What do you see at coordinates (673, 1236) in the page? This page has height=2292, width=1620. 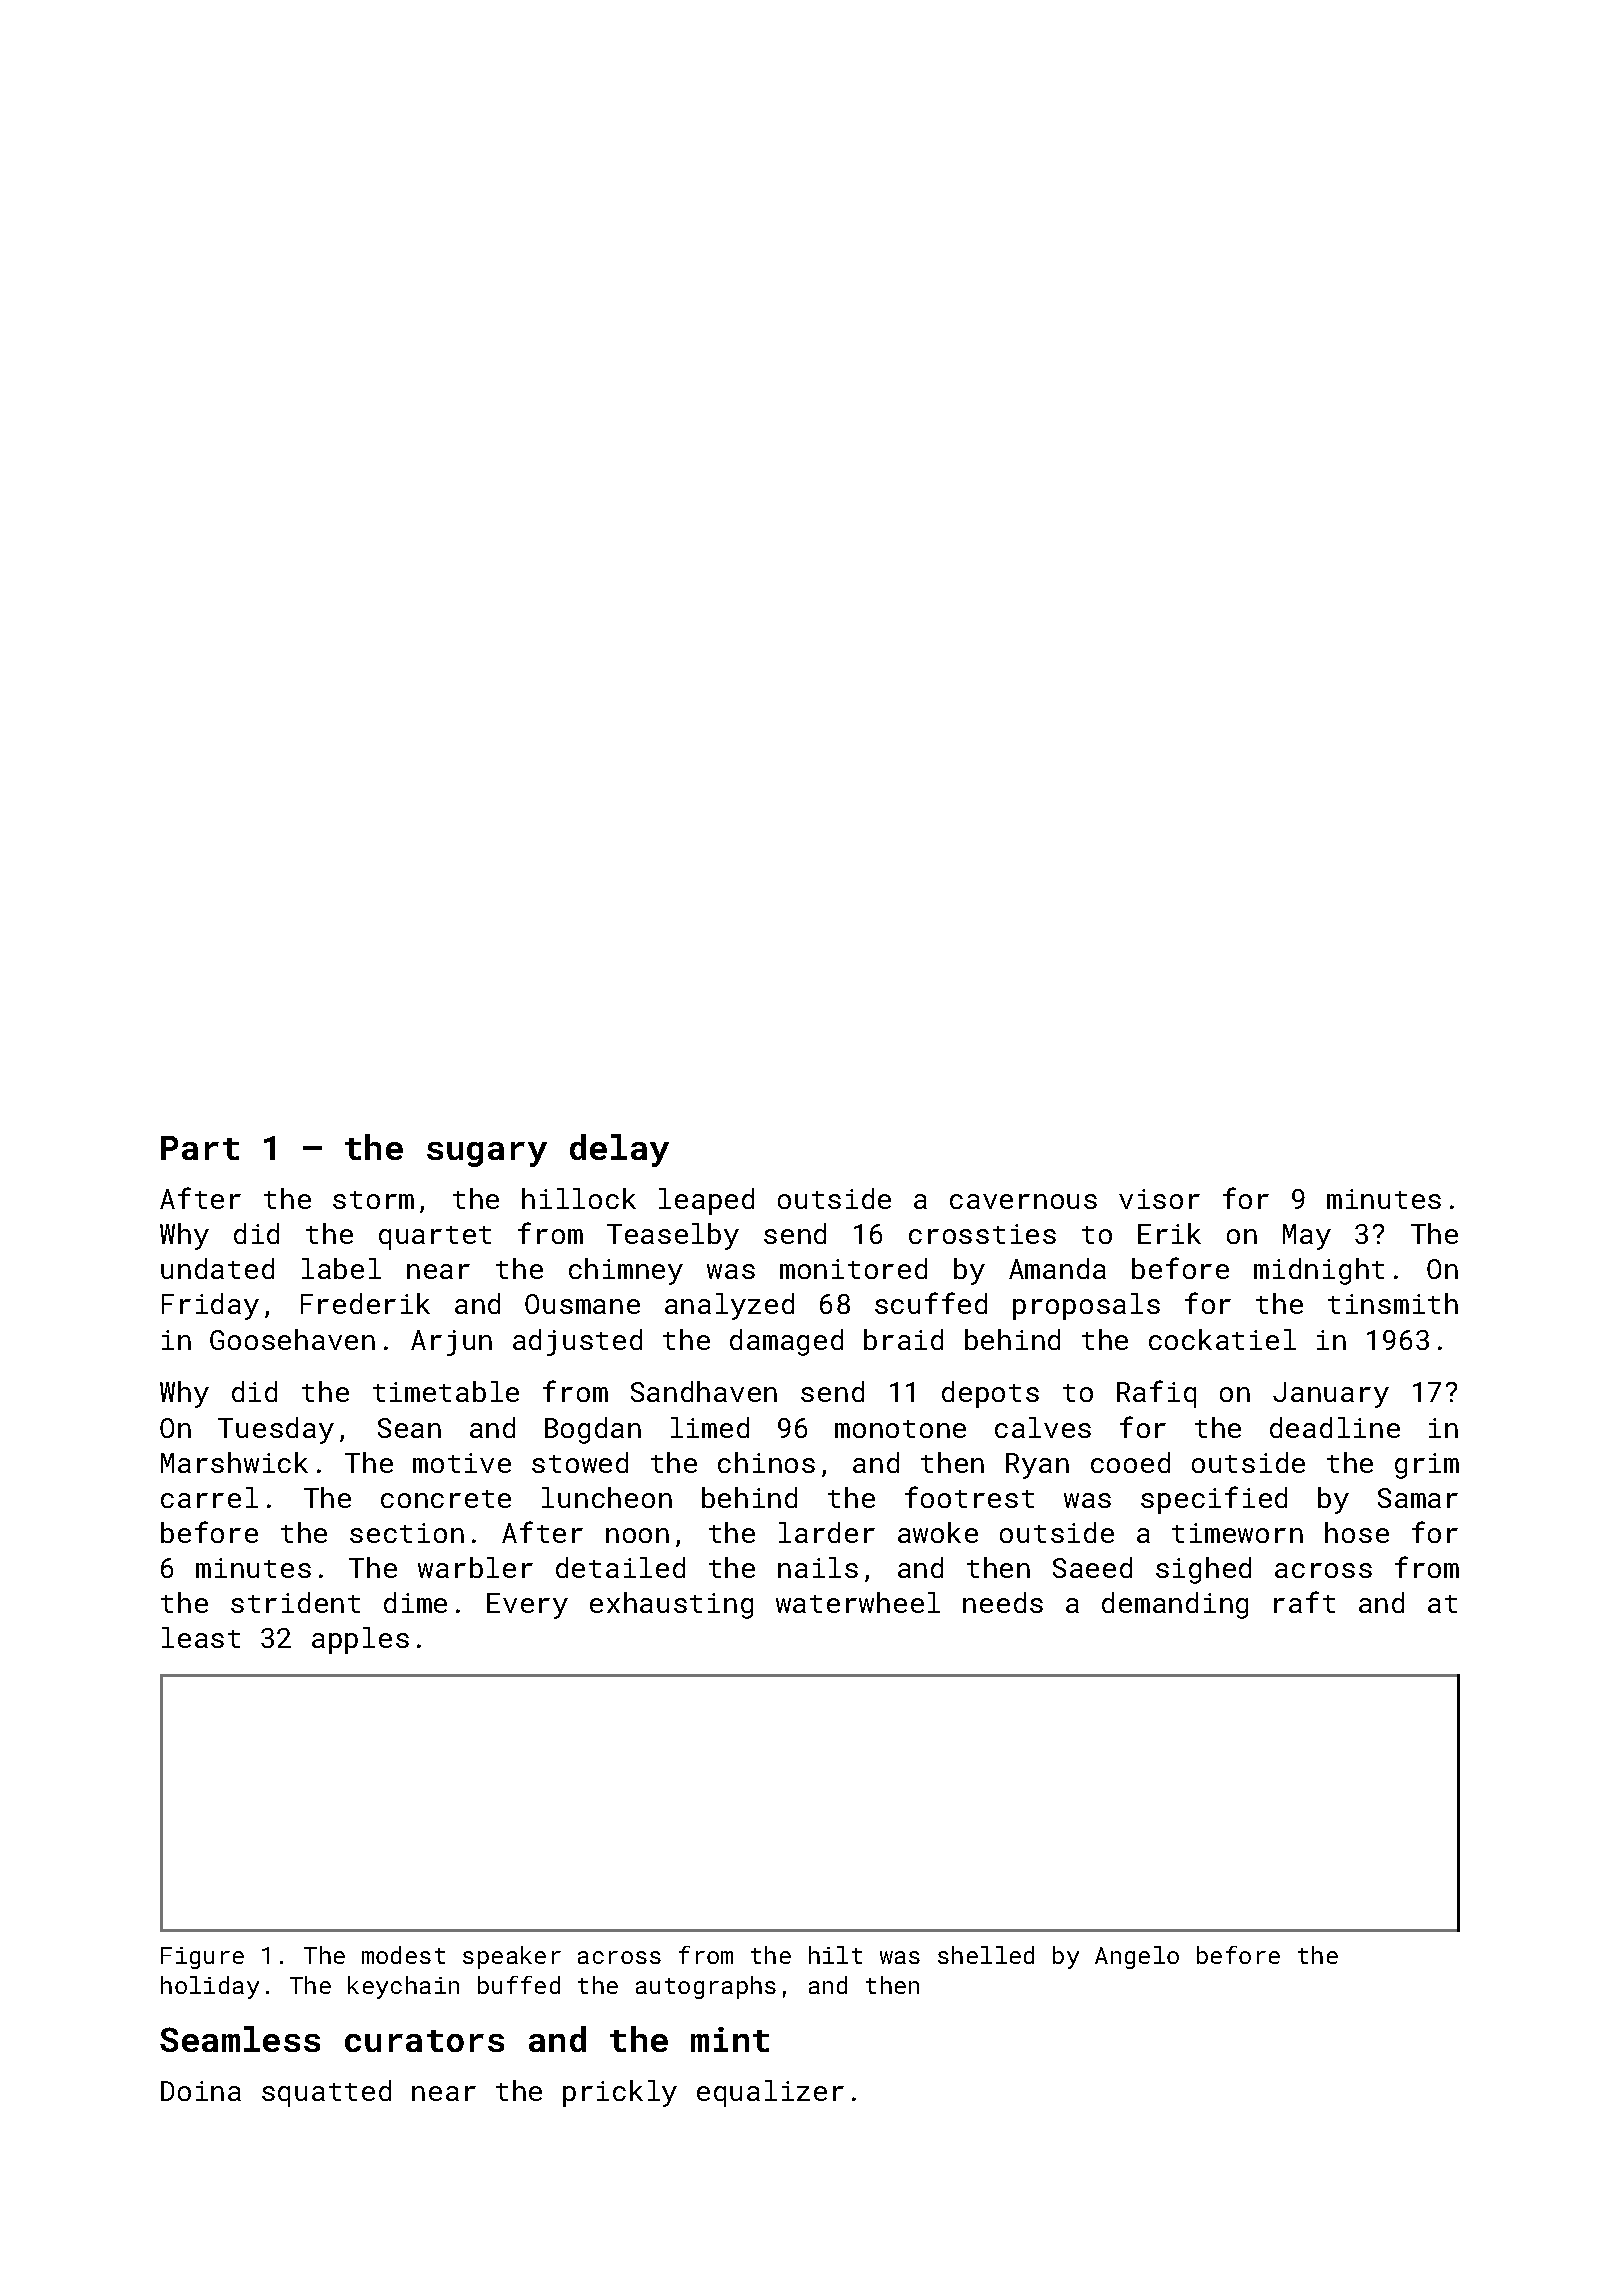 I see `Teaselby` at bounding box center [673, 1236].
